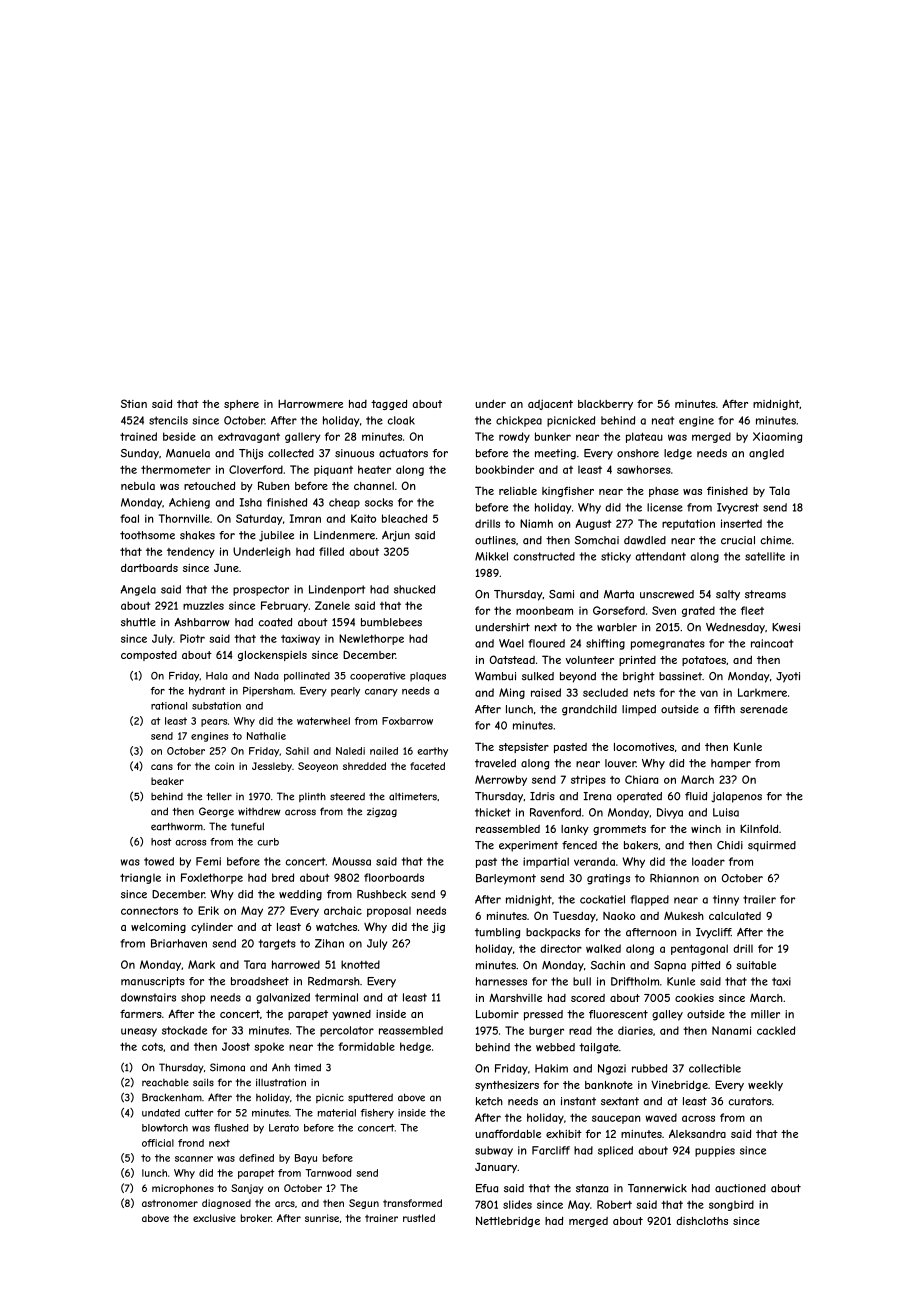  Describe the element at coordinates (247, 1189) in the screenshot. I see `Sanjay` at that location.
